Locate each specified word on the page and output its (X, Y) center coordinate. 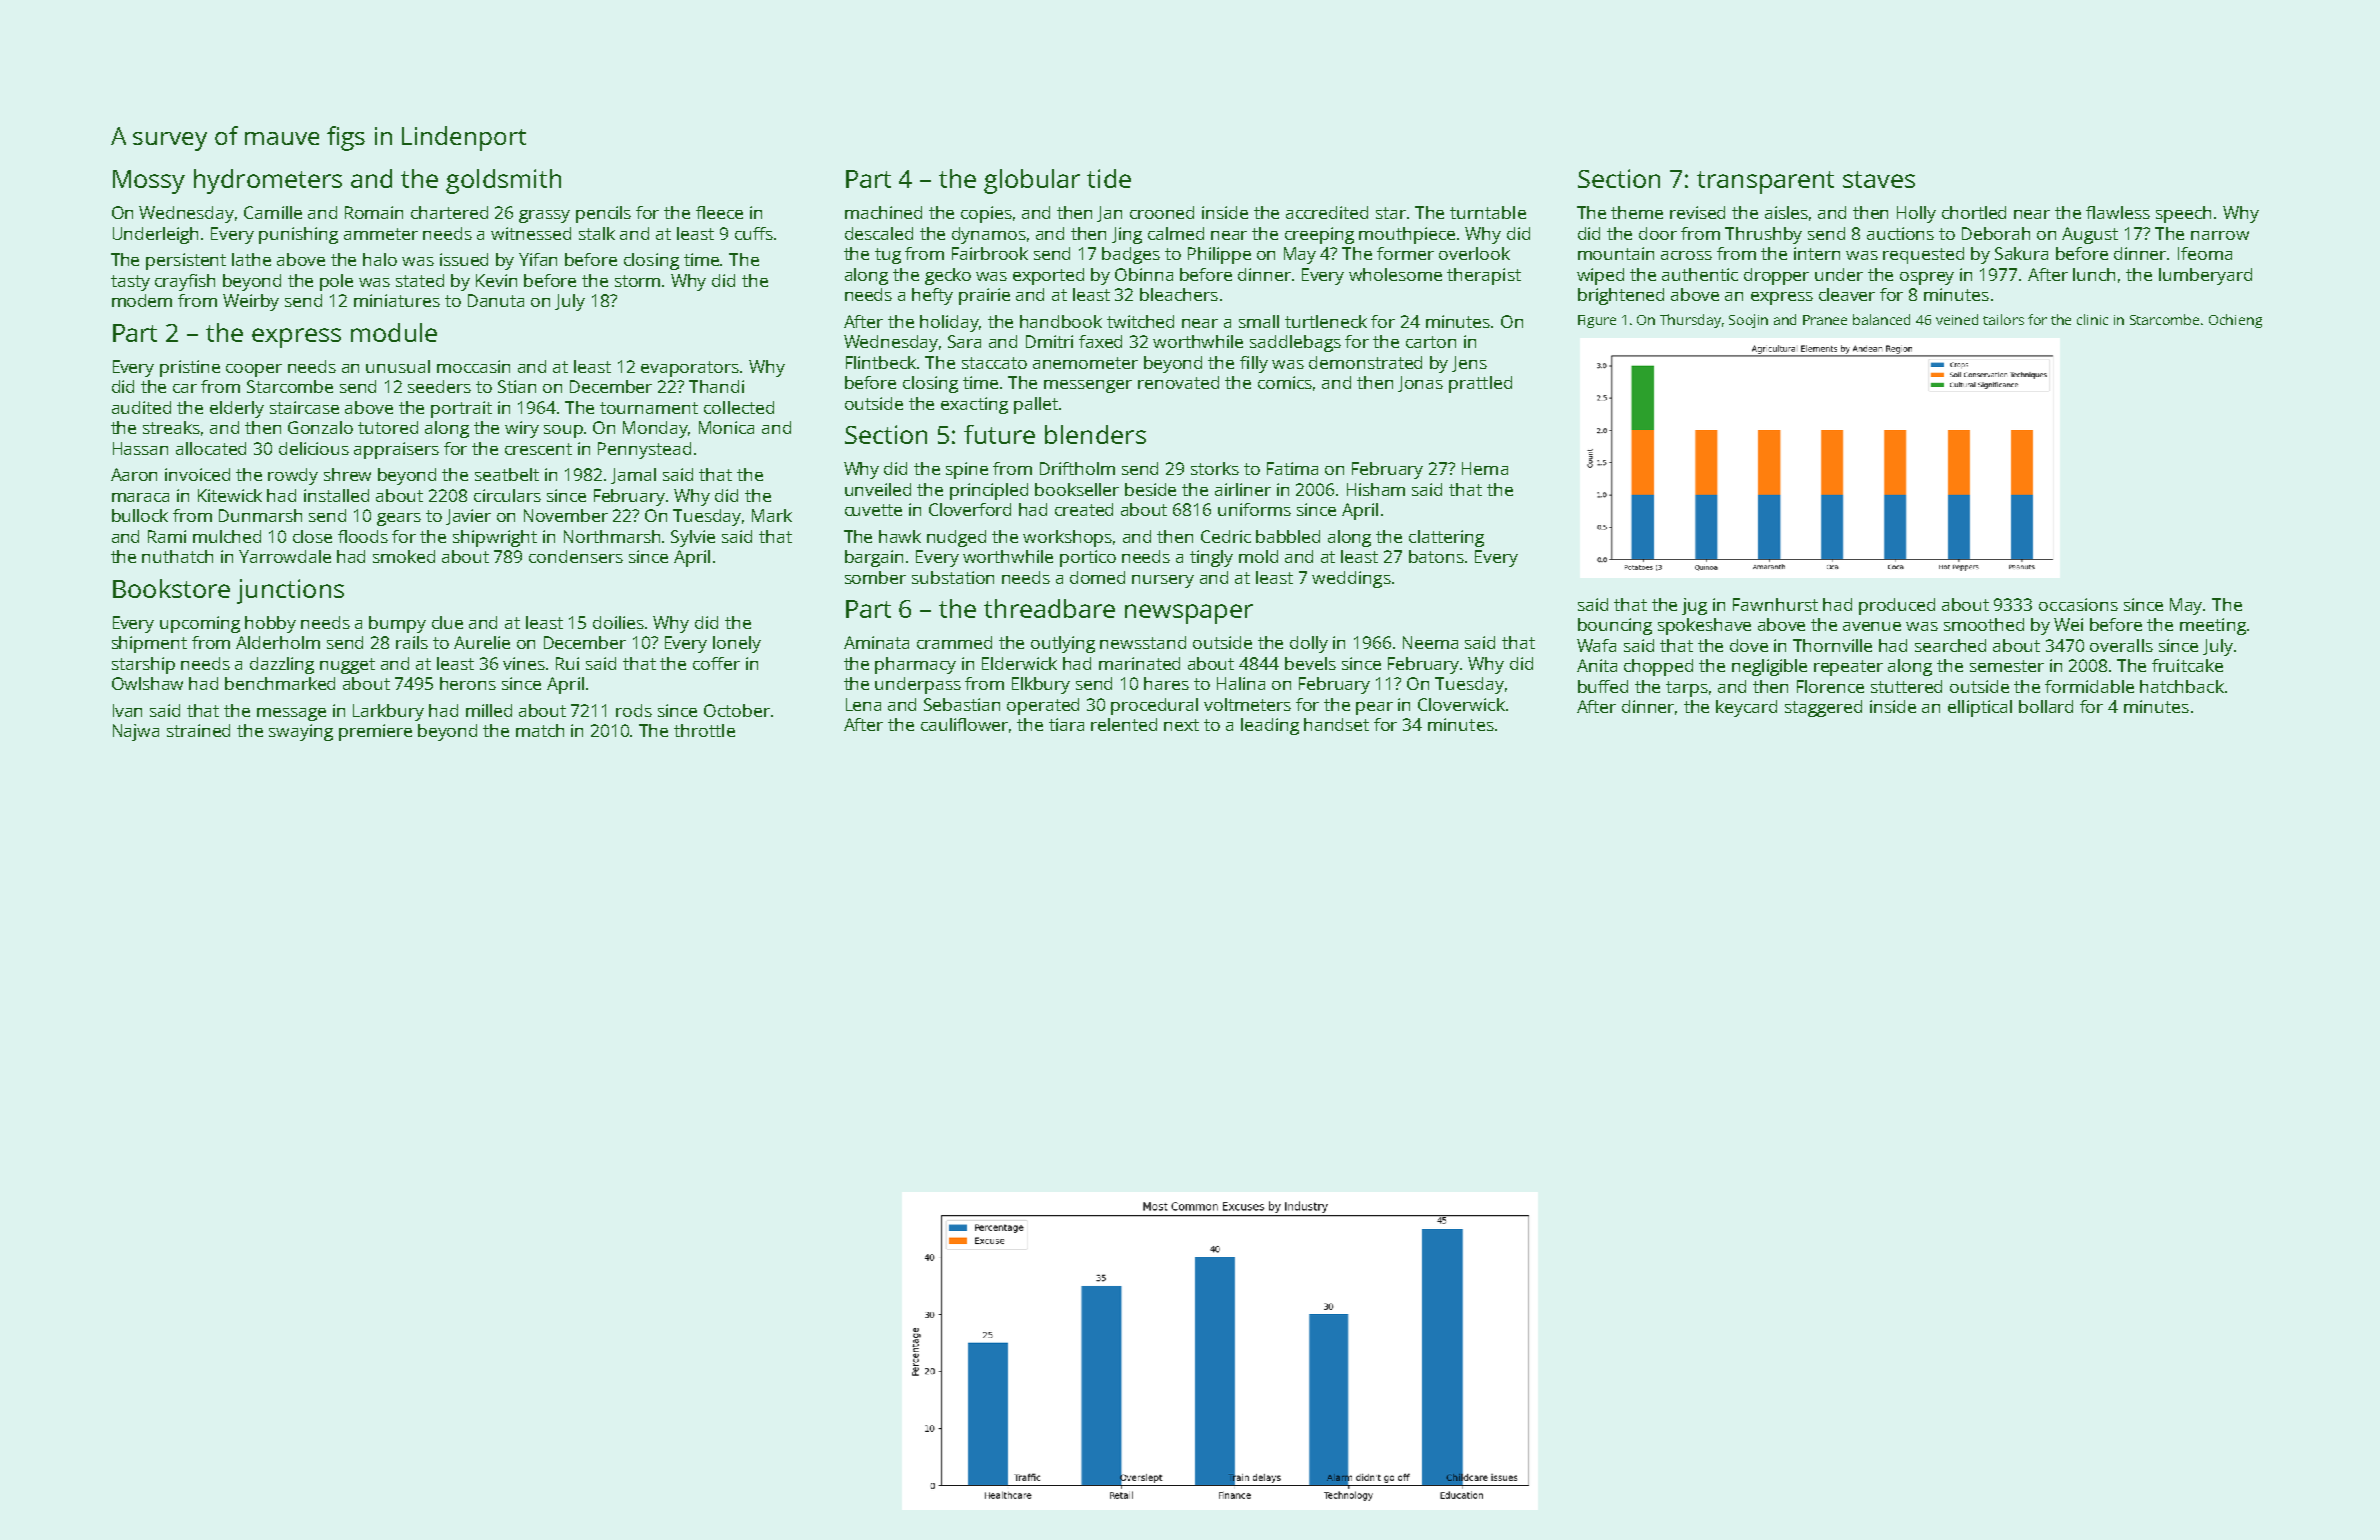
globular (1032, 181)
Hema (1485, 468)
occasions (2078, 604)
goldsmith (503, 181)
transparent (1765, 182)
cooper (254, 370)
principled (989, 491)
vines (525, 663)
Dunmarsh (260, 515)
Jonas (1420, 384)
